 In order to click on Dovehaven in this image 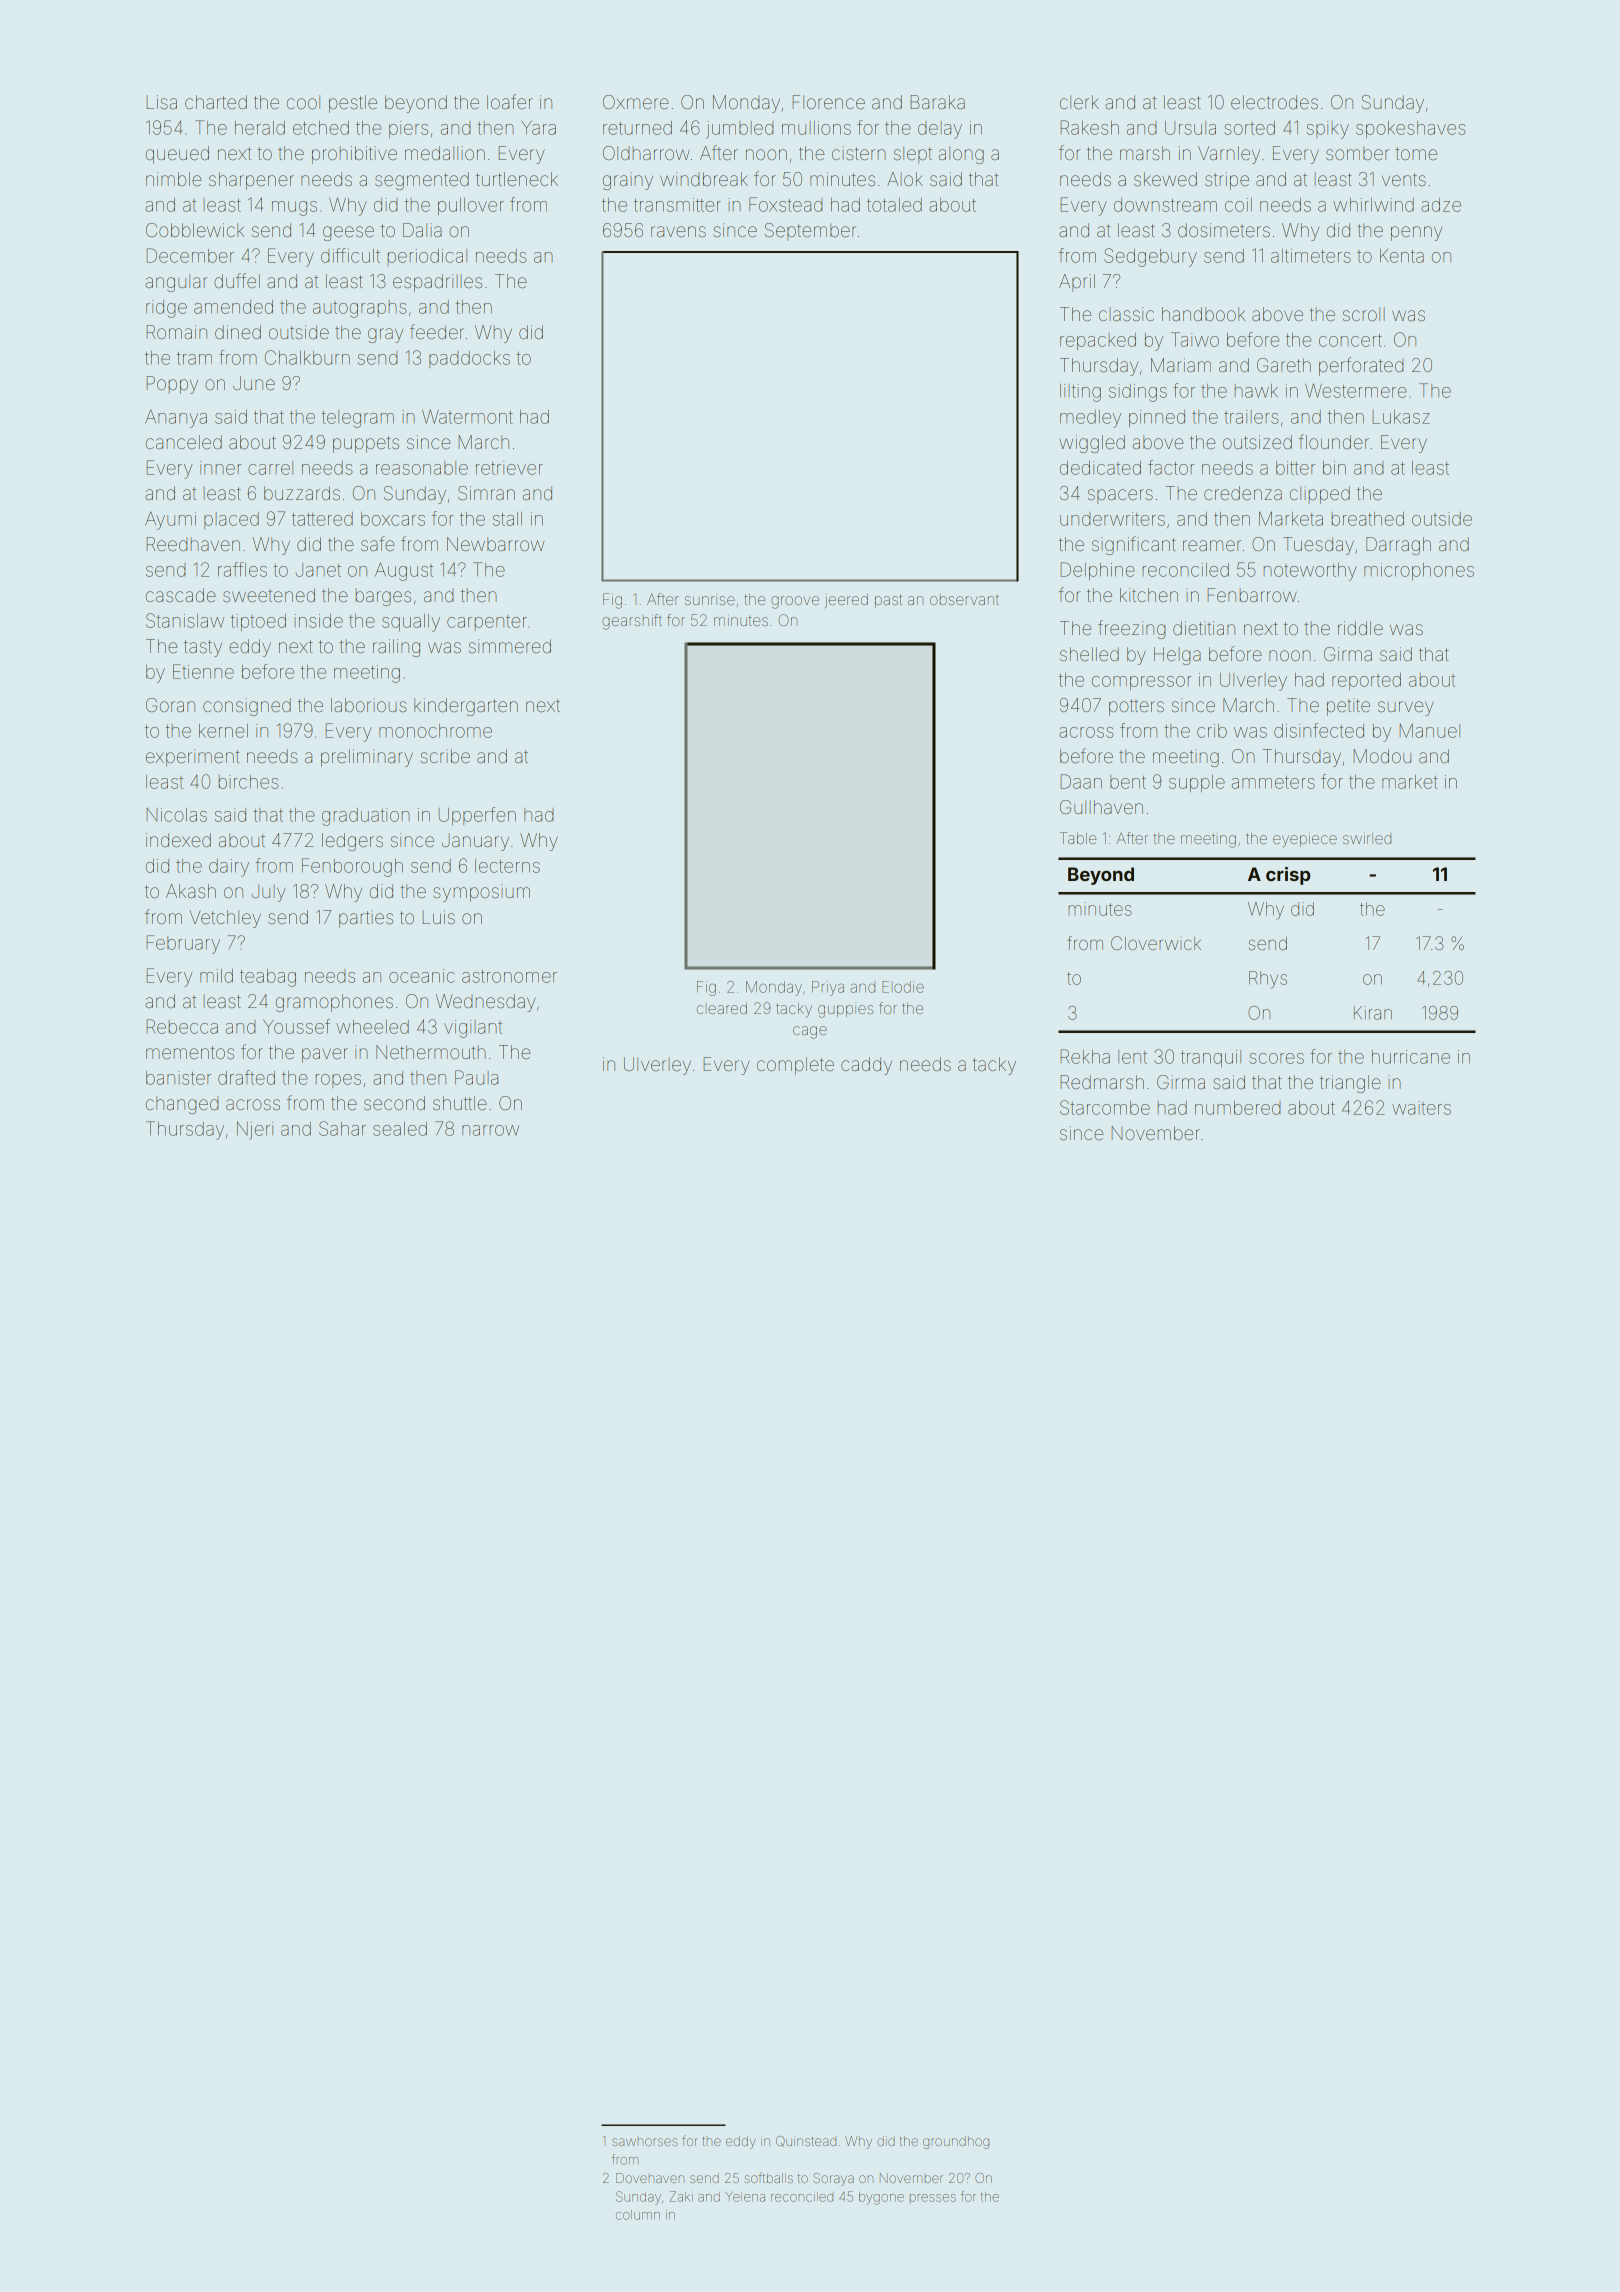, I will do `click(650, 2178)`.
